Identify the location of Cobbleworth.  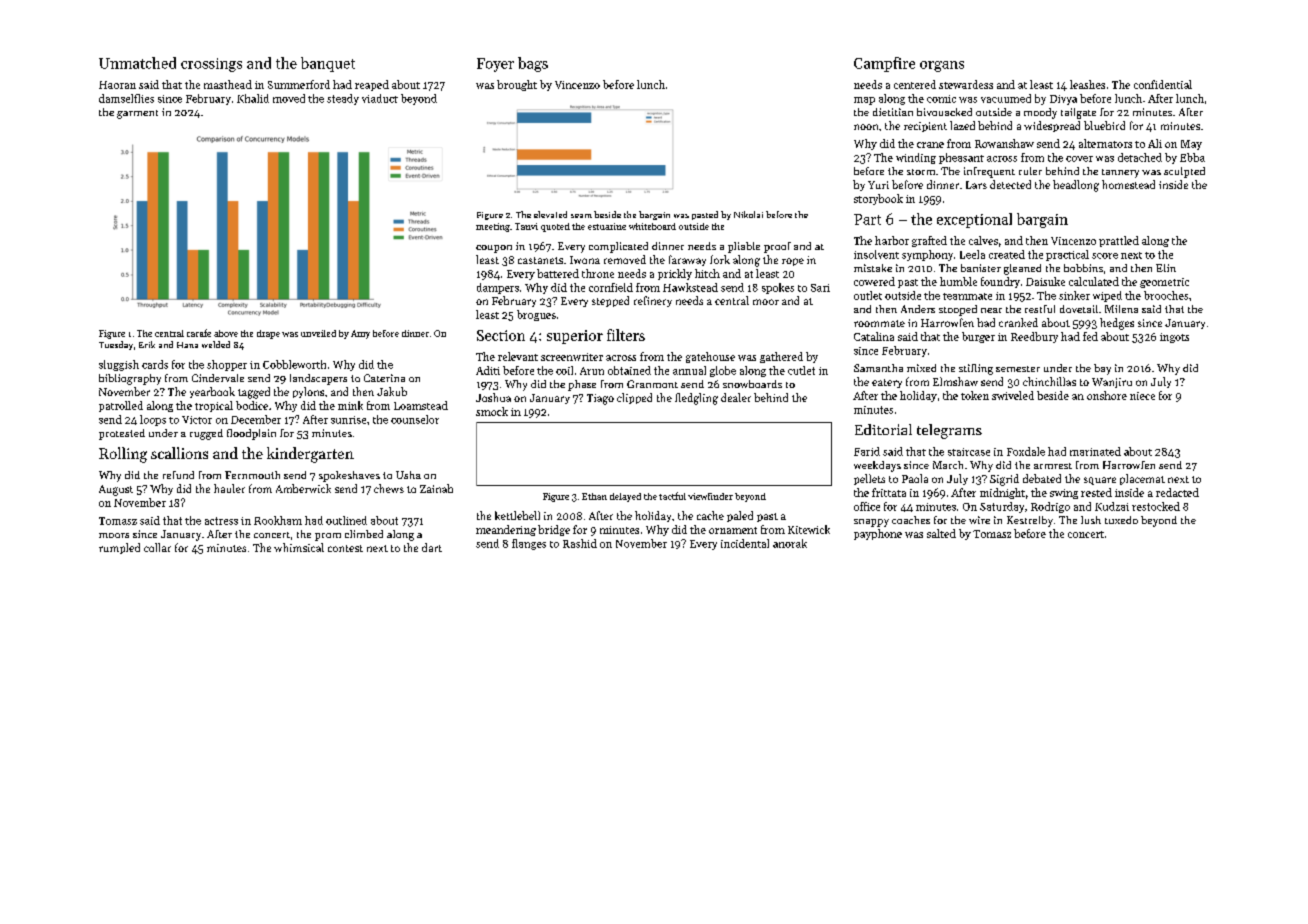
(294, 364).
